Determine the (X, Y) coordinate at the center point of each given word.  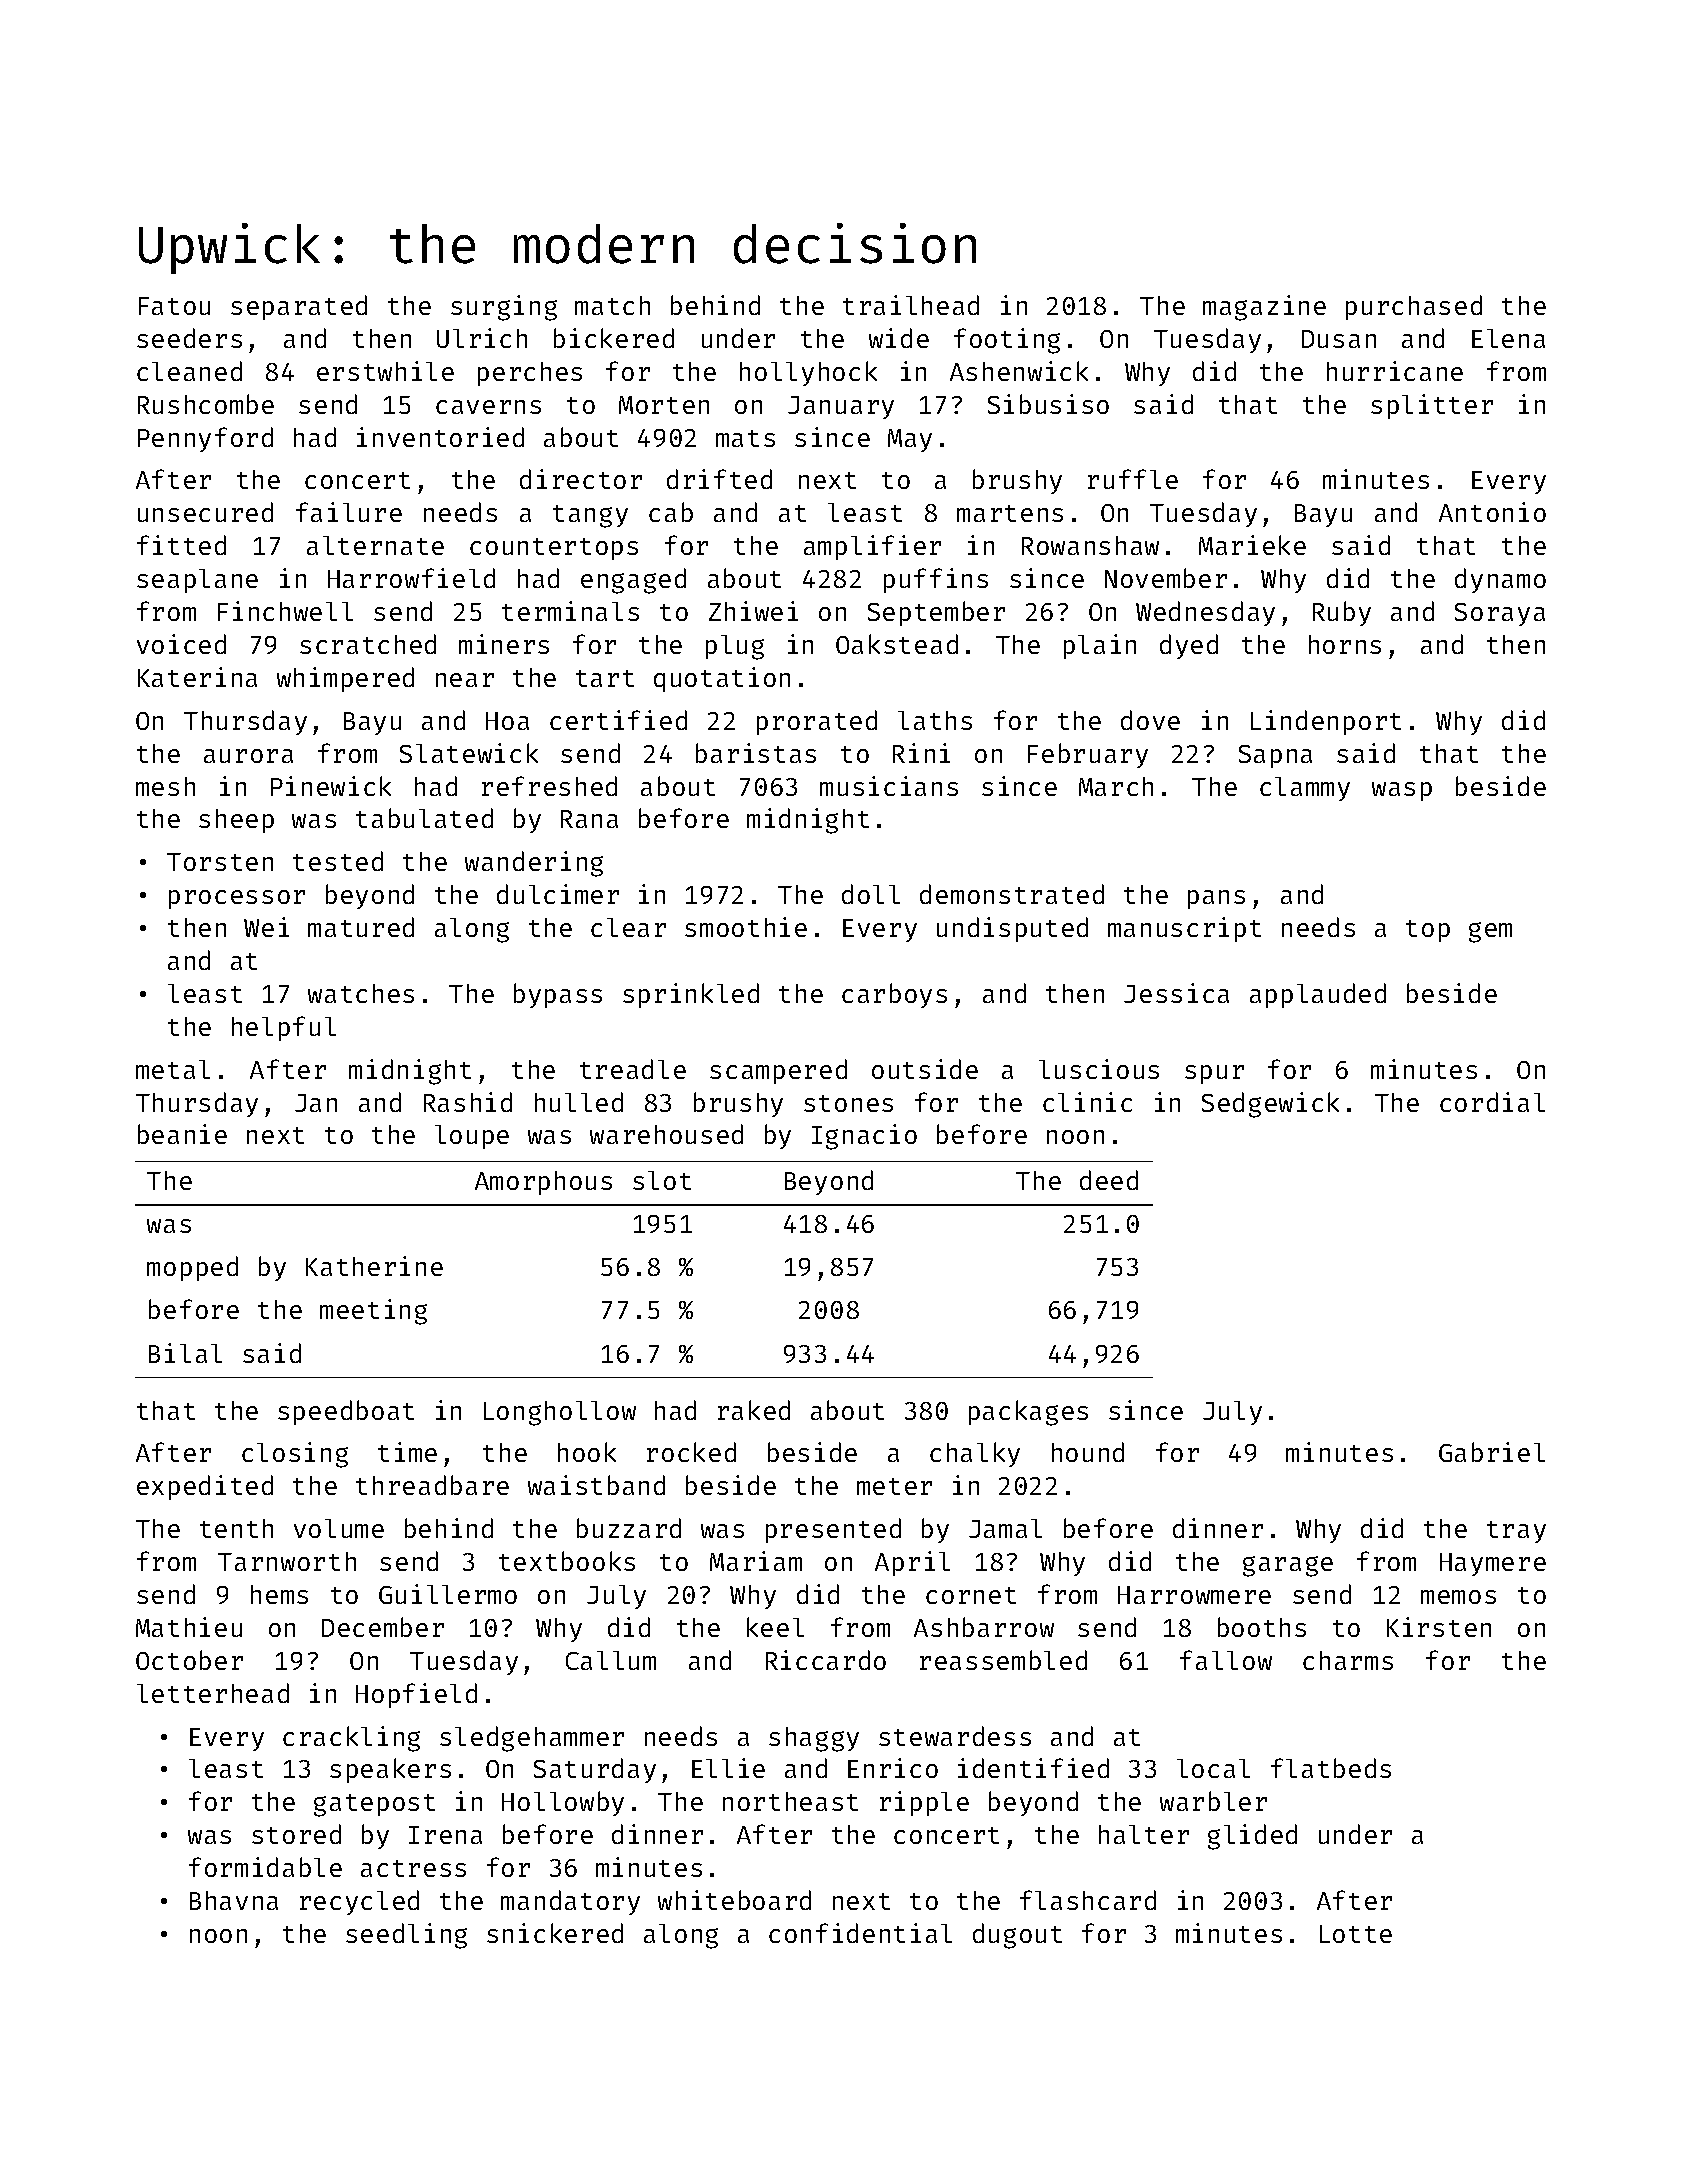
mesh (165, 786)
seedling (406, 1936)
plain (1100, 646)
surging (504, 308)
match (612, 305)
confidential (860, 1933)
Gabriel (1492, 1452)
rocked (691, 1452)
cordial (1492, 1102)
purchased (1414, 307)
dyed (1189, 646)
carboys (894, 995)
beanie (182, 1134)
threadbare (432, 1485)
